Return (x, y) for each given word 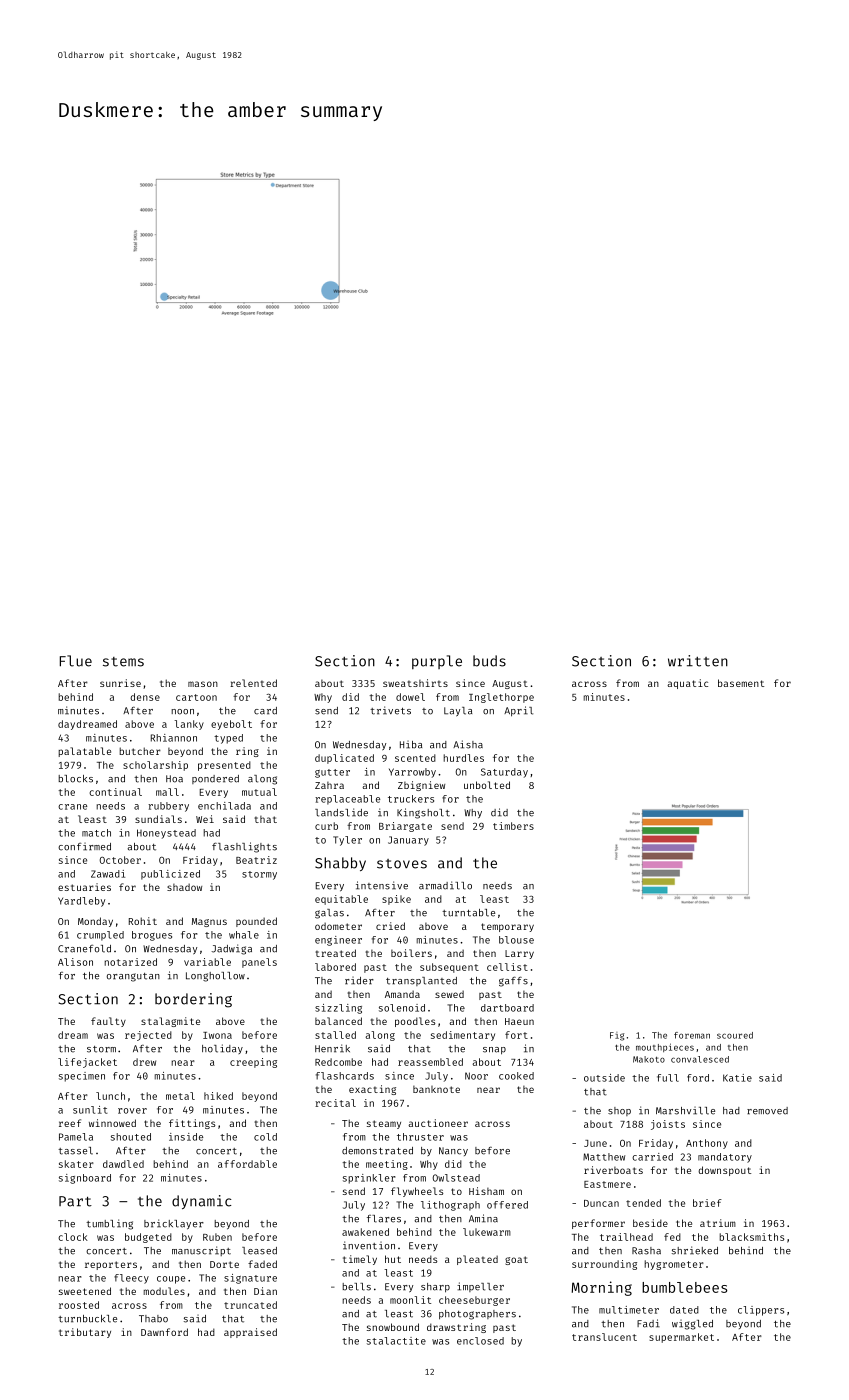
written (698, 661)
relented (253, 683)
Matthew (604, 1157)
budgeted (148, 1238)
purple (437, 662)
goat (516, 1260)
